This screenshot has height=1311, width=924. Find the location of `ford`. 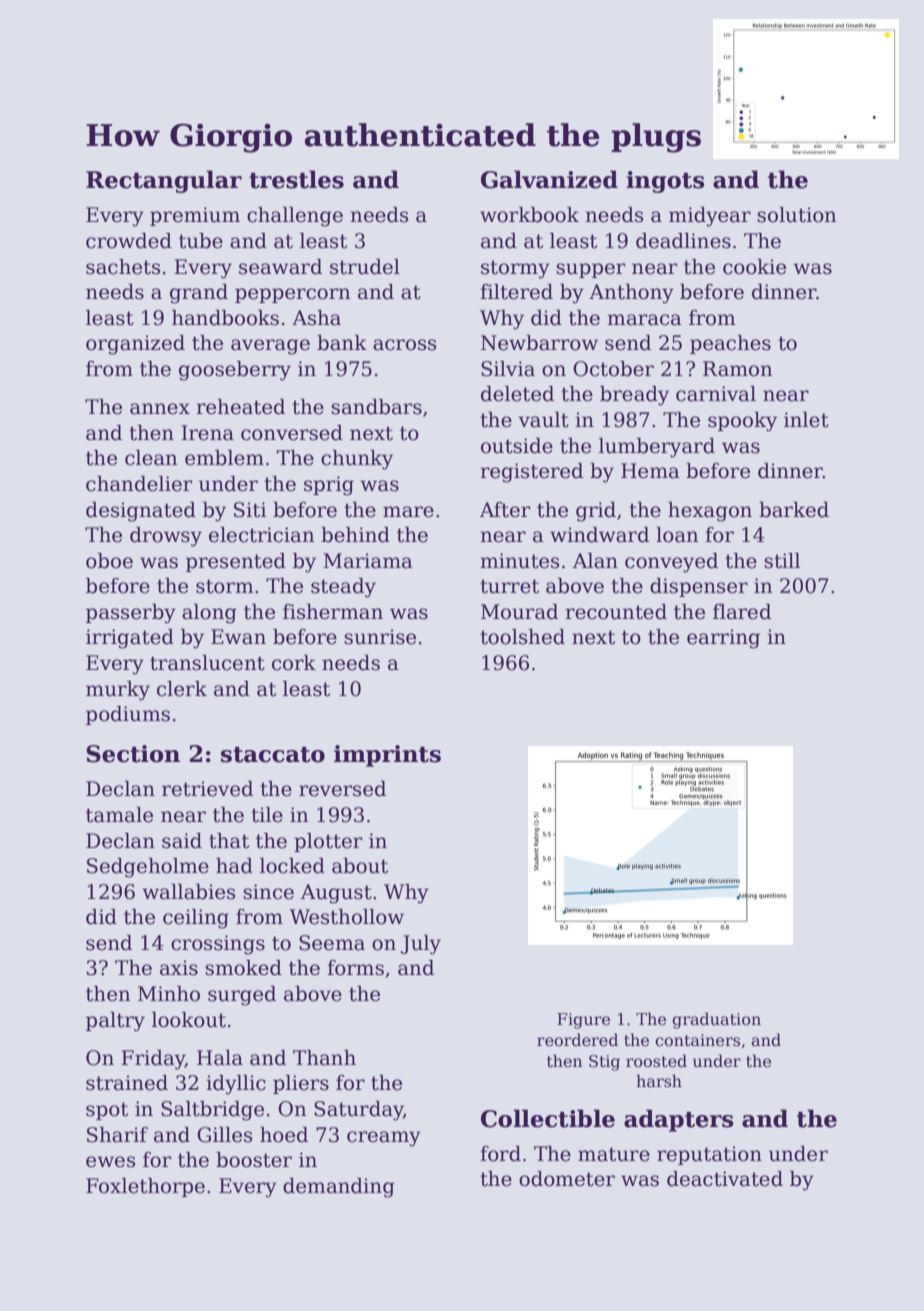

ford is located at coordinates (500, 1154).
